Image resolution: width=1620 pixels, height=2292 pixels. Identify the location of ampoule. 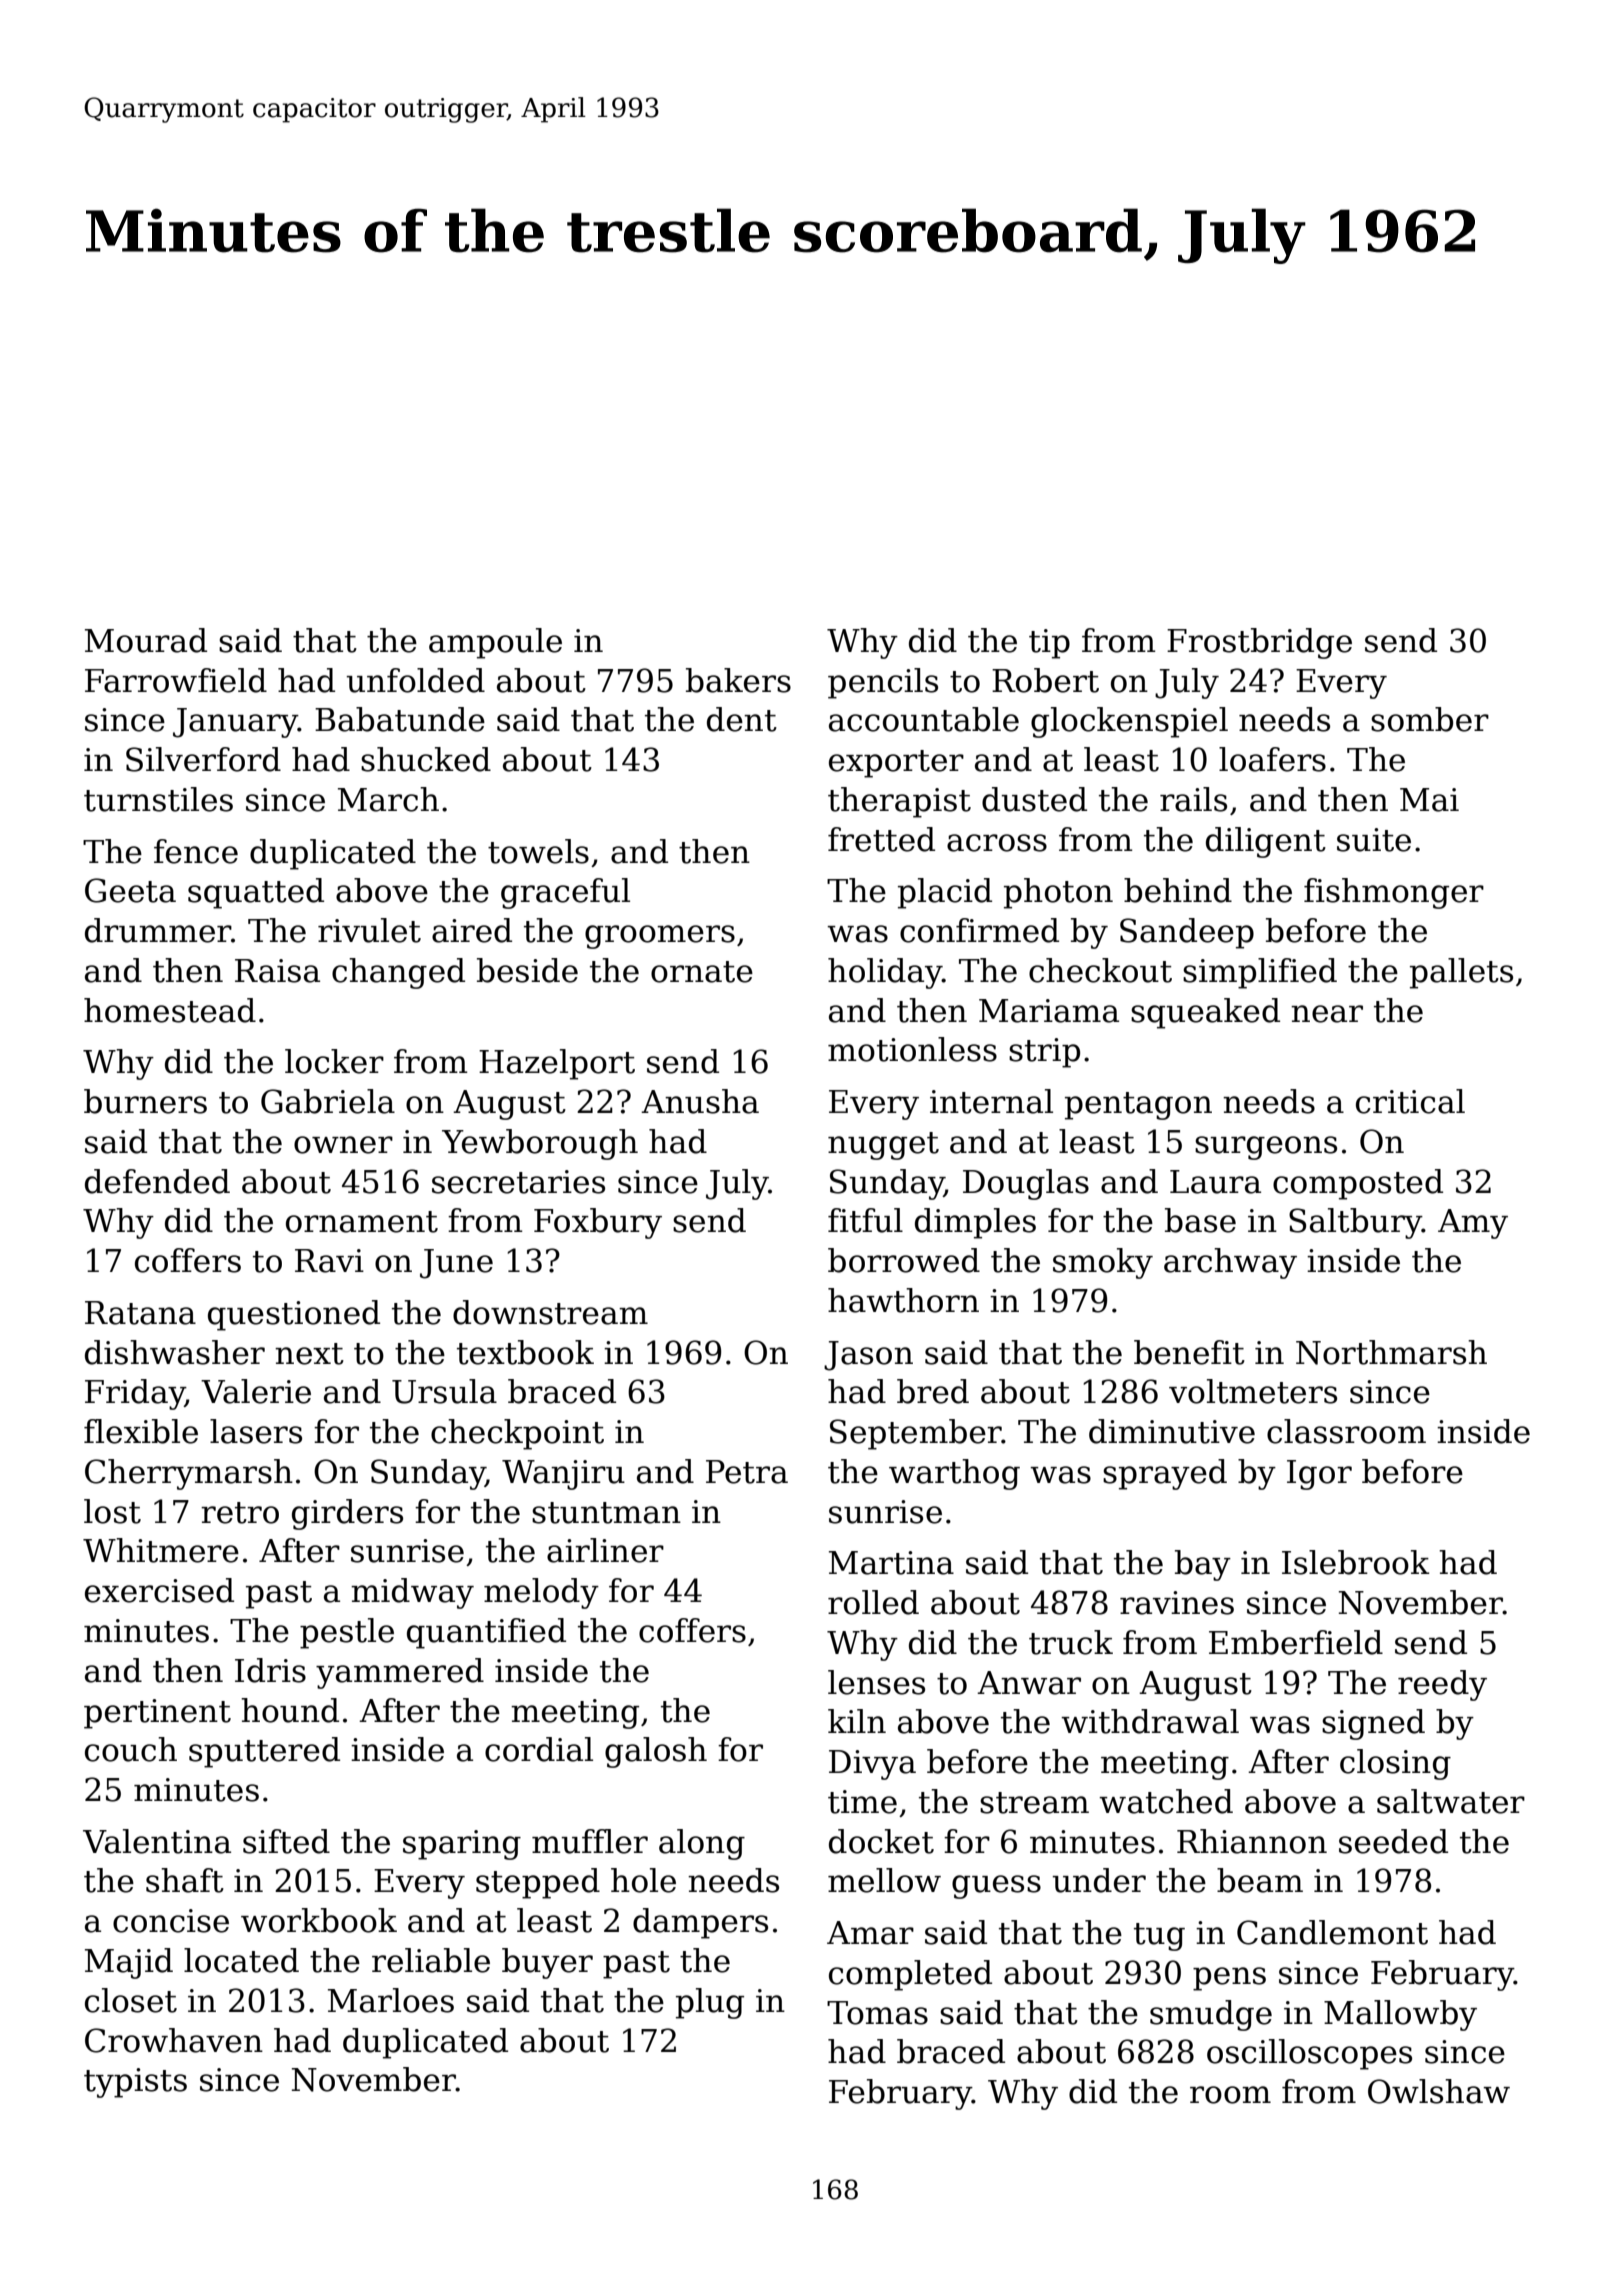
(495, 643).
